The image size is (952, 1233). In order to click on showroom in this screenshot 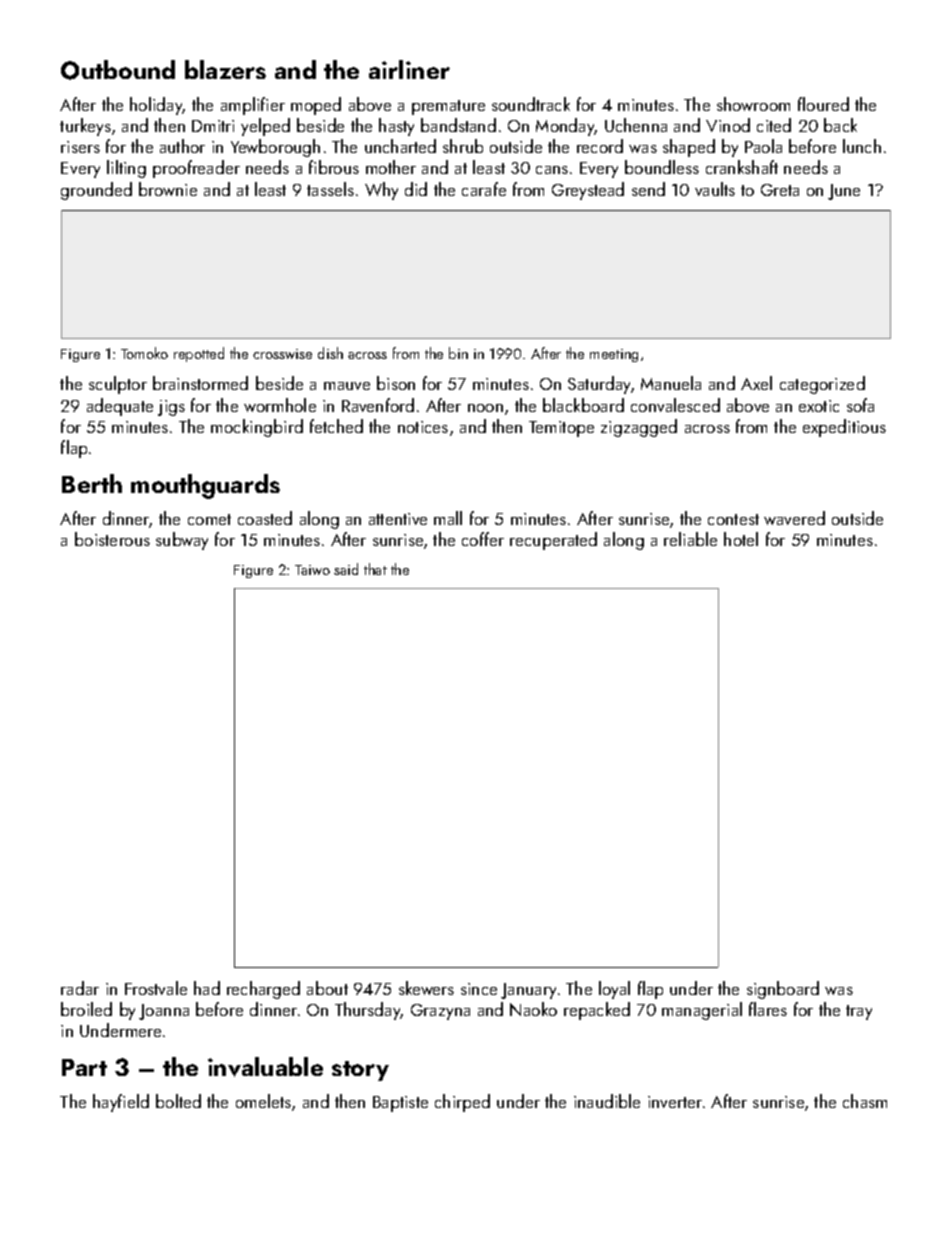, I will do `click(753, 104)`.
